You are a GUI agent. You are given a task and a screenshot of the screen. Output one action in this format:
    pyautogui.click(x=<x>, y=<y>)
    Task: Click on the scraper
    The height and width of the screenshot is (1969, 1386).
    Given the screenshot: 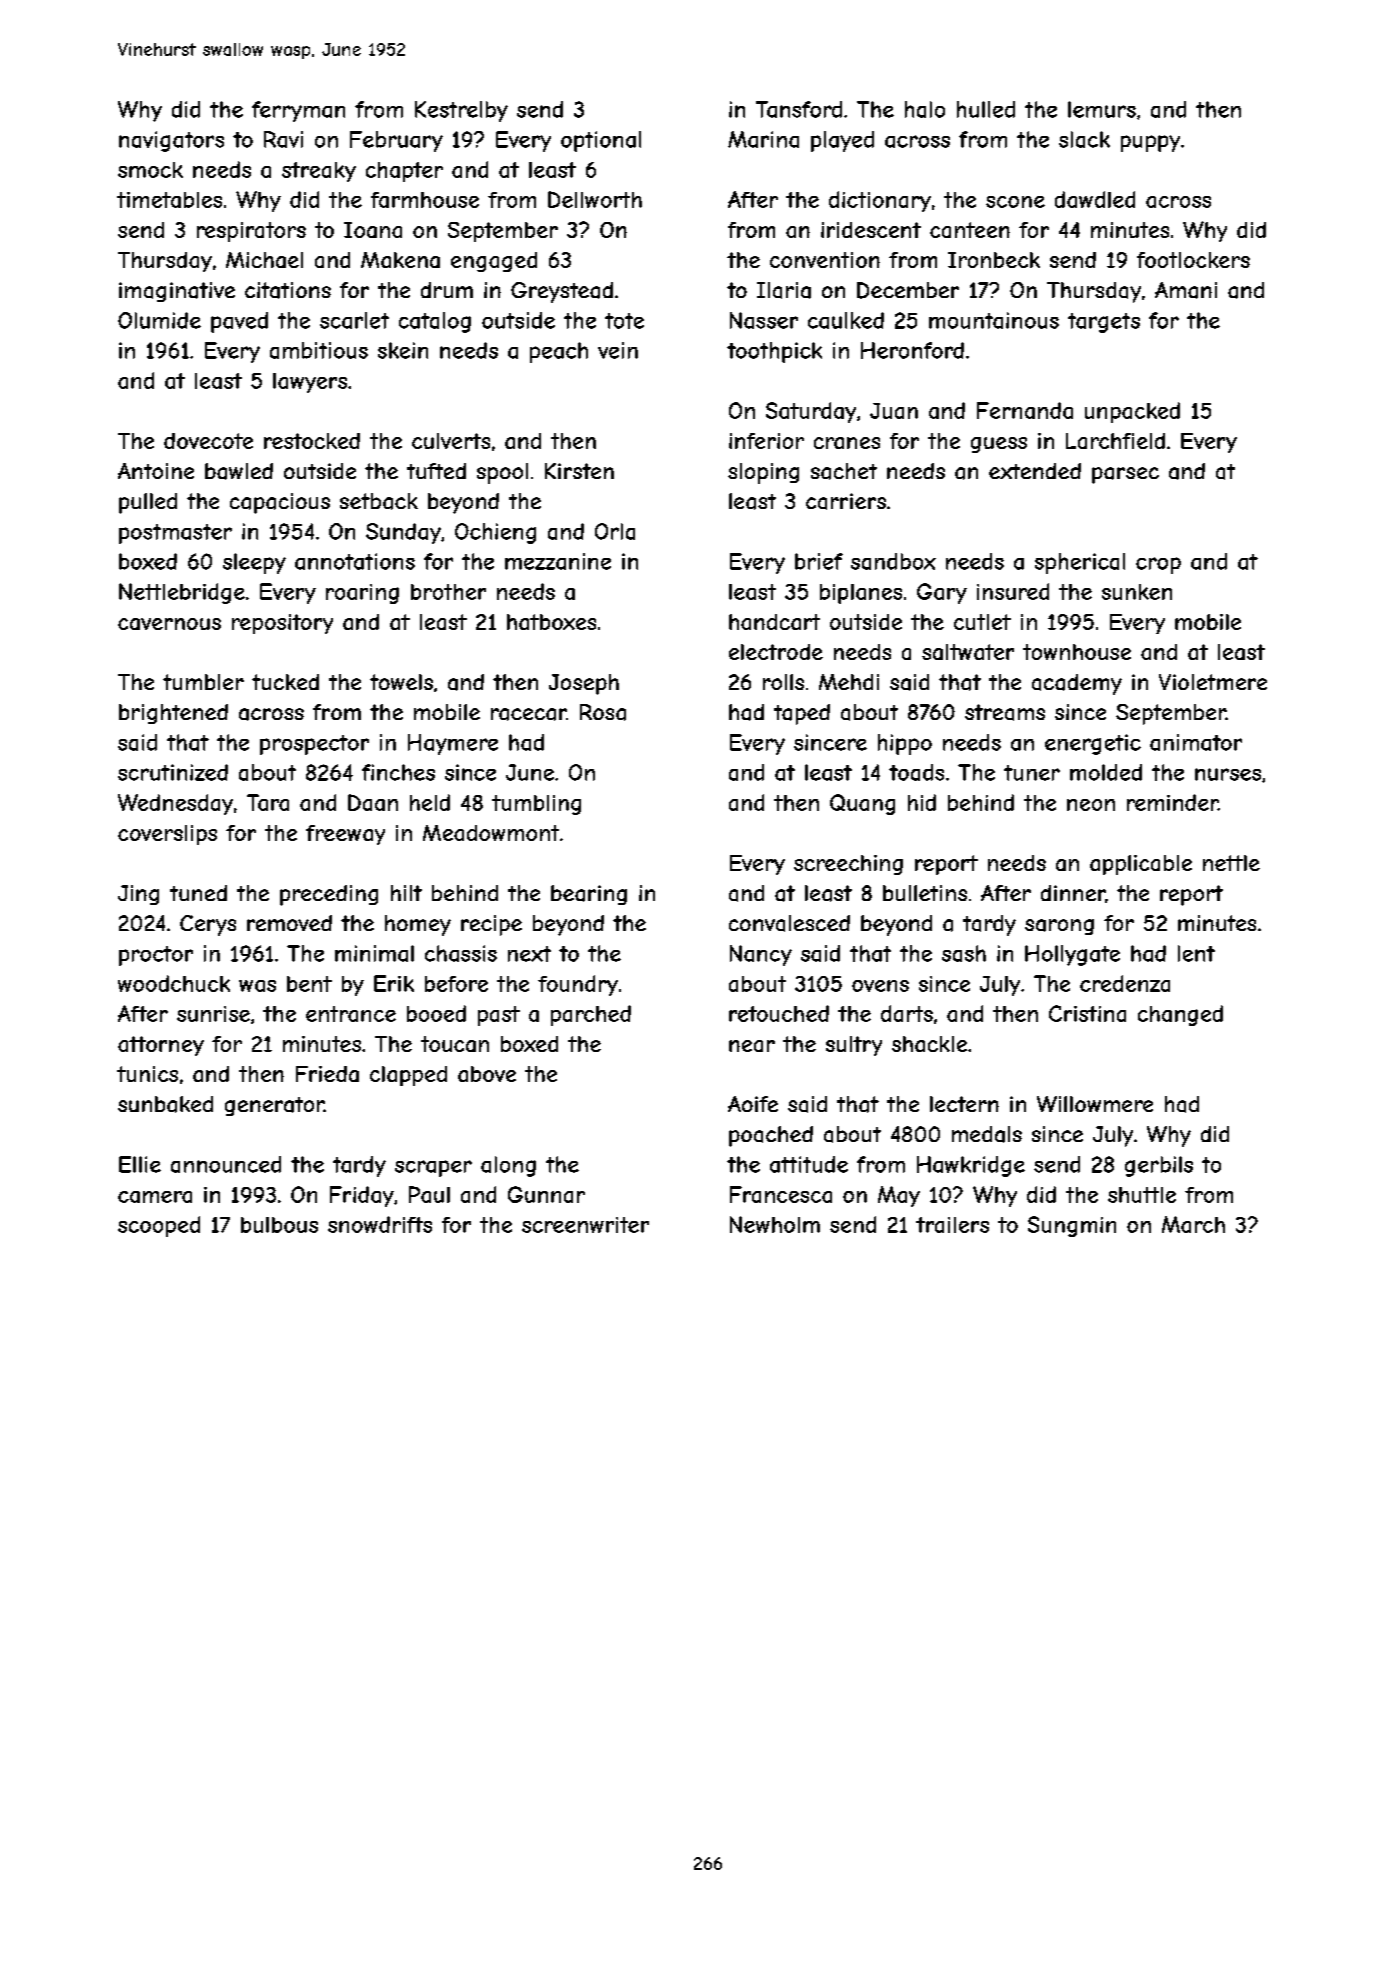 What is the action you would take?
    pyautogui.click(x=433, y=1168)
